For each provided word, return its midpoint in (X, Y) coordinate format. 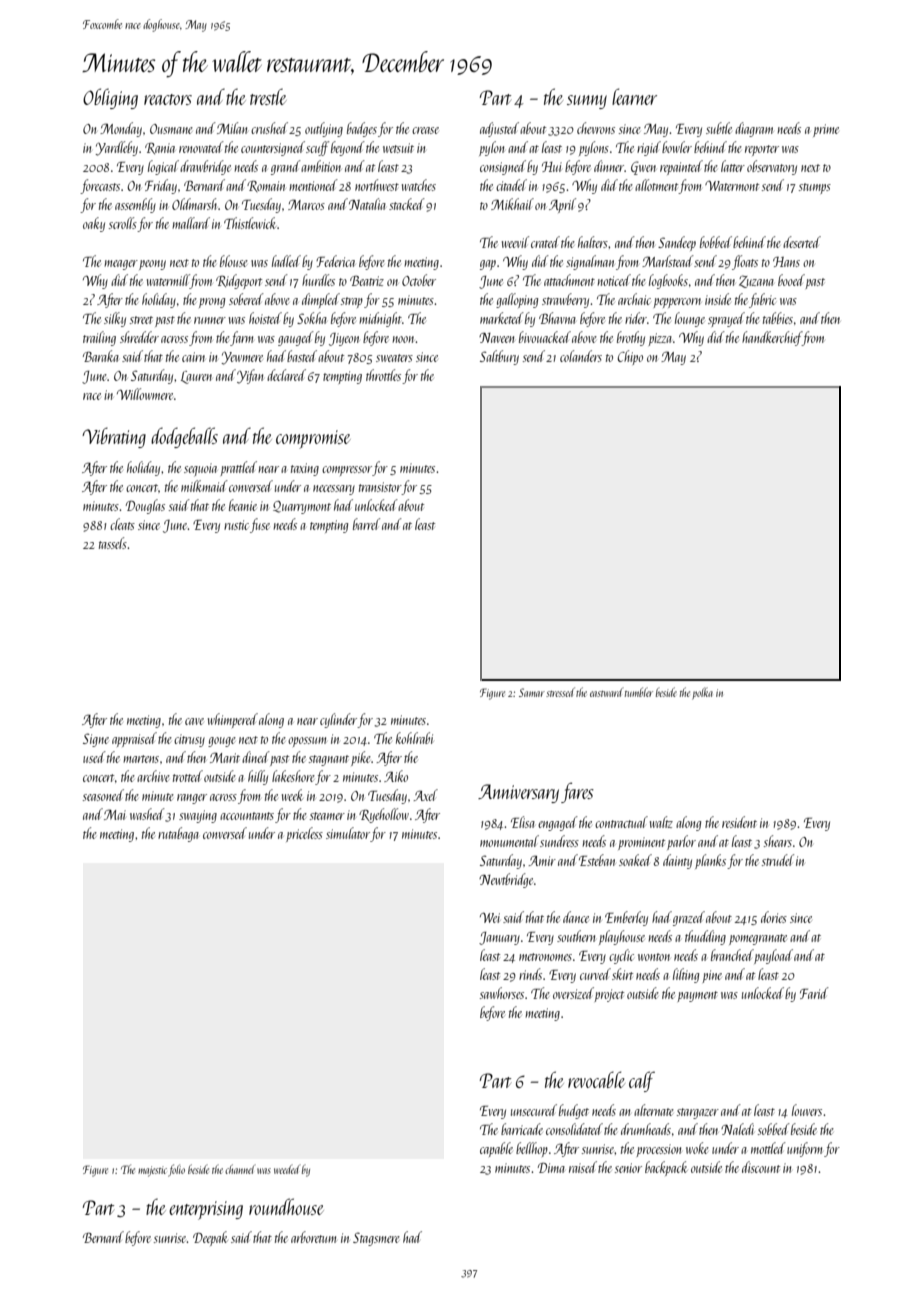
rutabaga (178, 834)
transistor (380, 487)
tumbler (639, 692)
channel (240, 1169)
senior (628, 1168)
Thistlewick (250, 223)
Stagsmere (376, 1239)
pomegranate (758, 939)
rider (636, 318)
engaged (558, 823)
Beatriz (367, 281)
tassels (113, 543)
